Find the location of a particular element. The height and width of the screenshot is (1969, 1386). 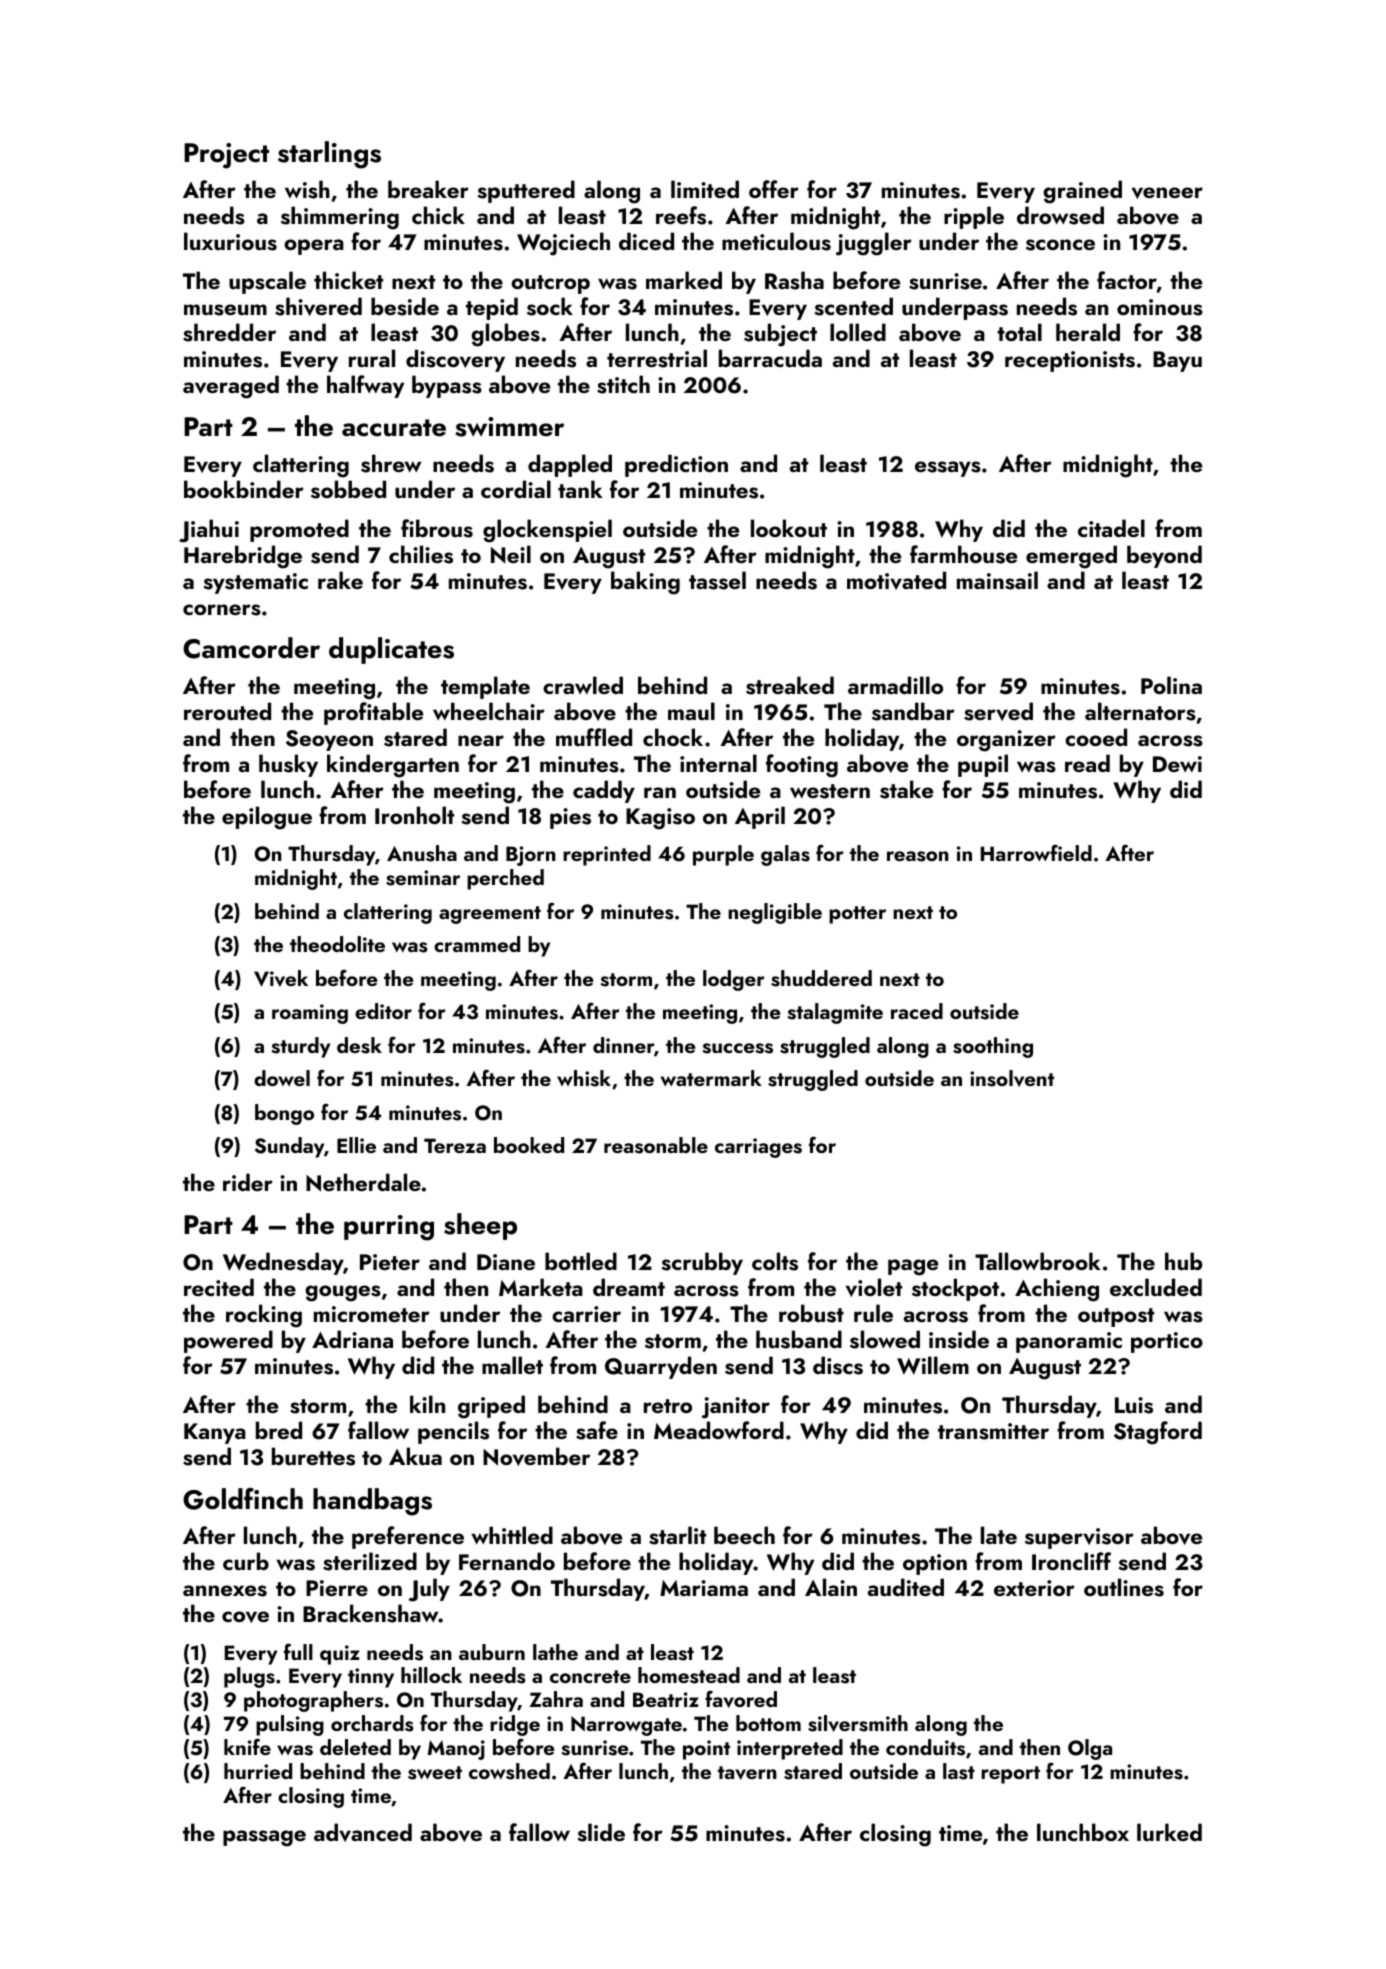

success is located at coordinates (737, 1048).
